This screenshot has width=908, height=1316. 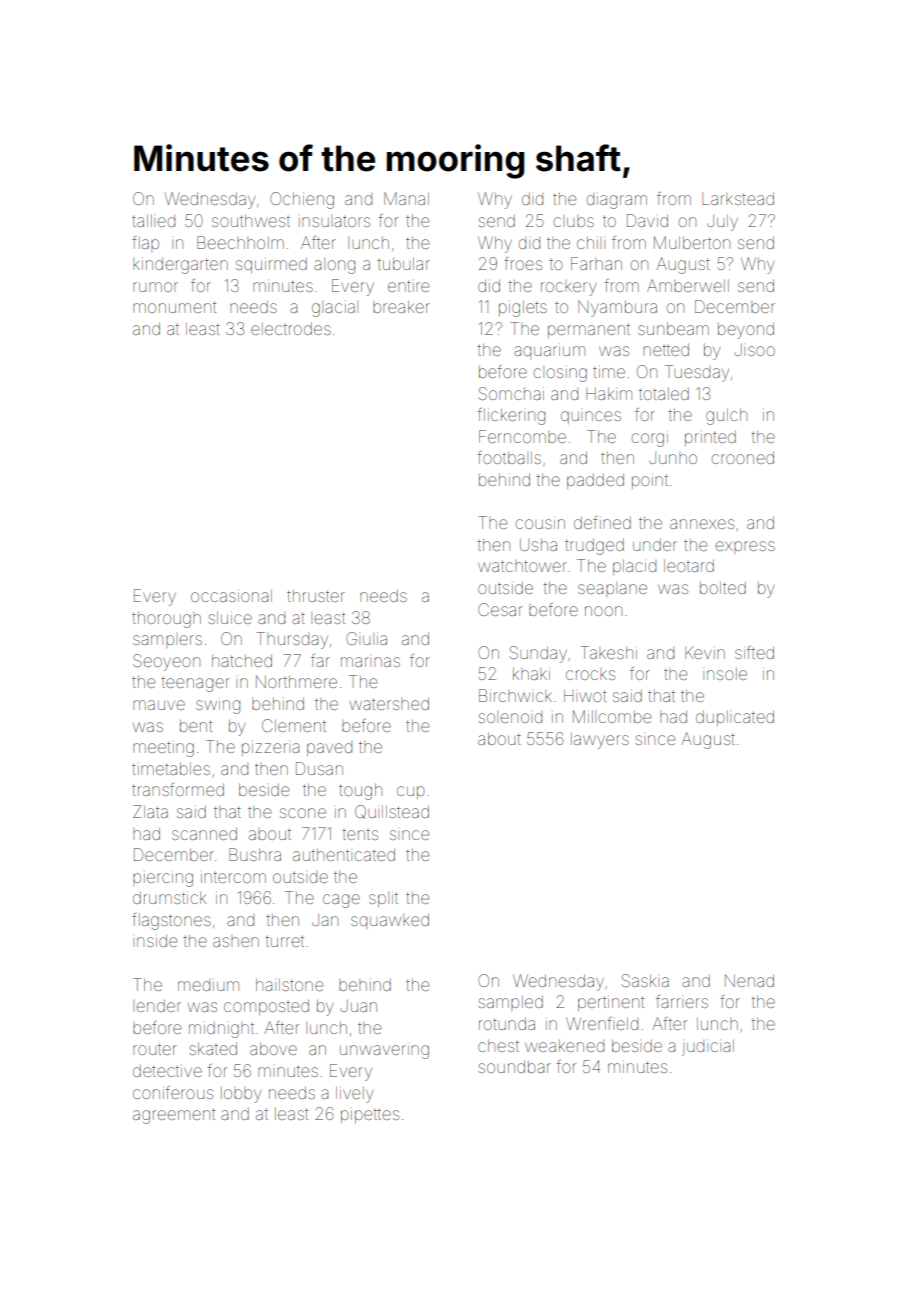 I want to click on marinas, so click(x=370, y=662).
